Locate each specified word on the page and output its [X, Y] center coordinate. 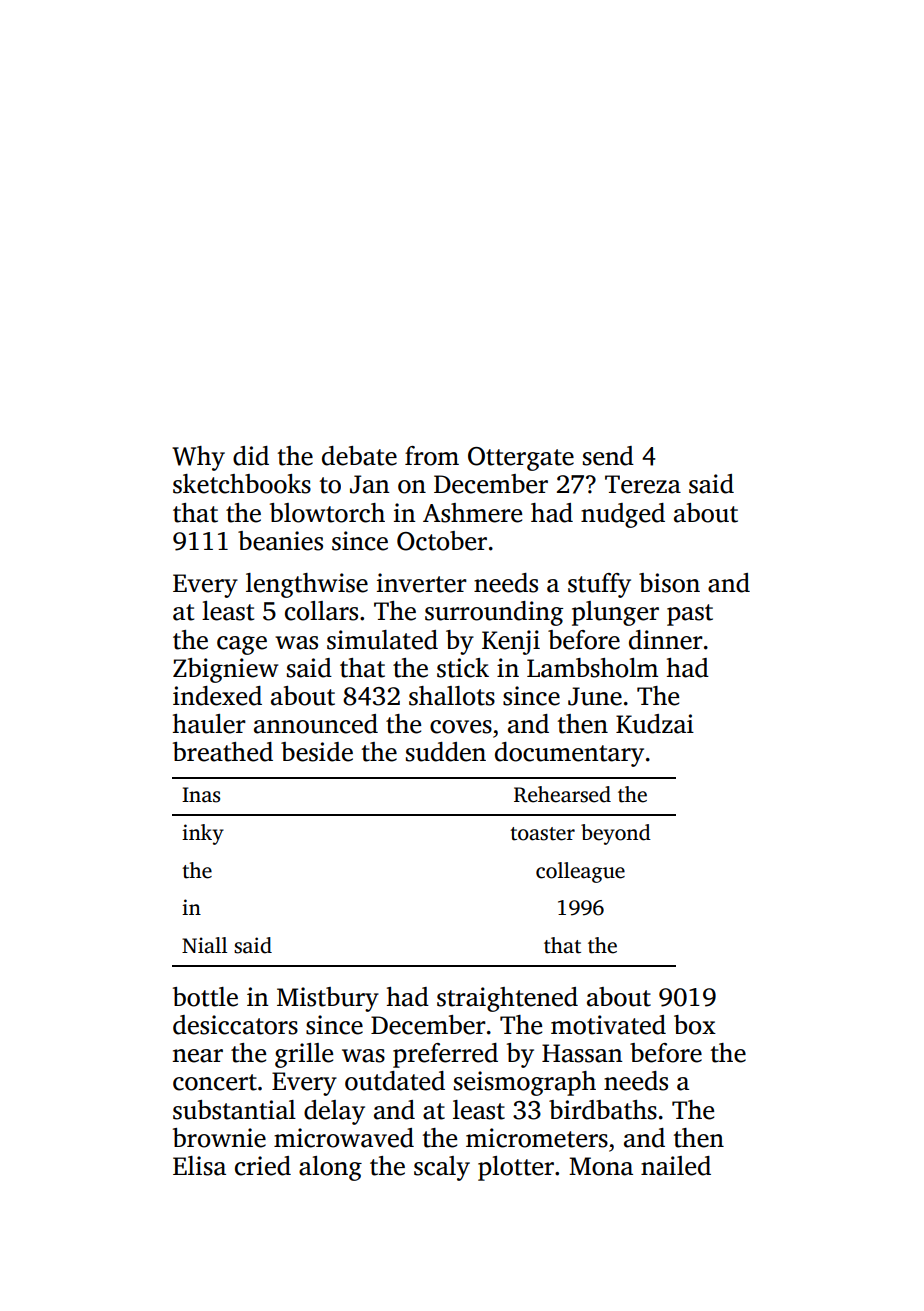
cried [263, 1166]
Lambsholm [592, 668]
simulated [382, 640]
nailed [676, 1166]
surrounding [494, 613]
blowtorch [327, 513]
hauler [209, 724]
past [690, 615]
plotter [516, 1168]
